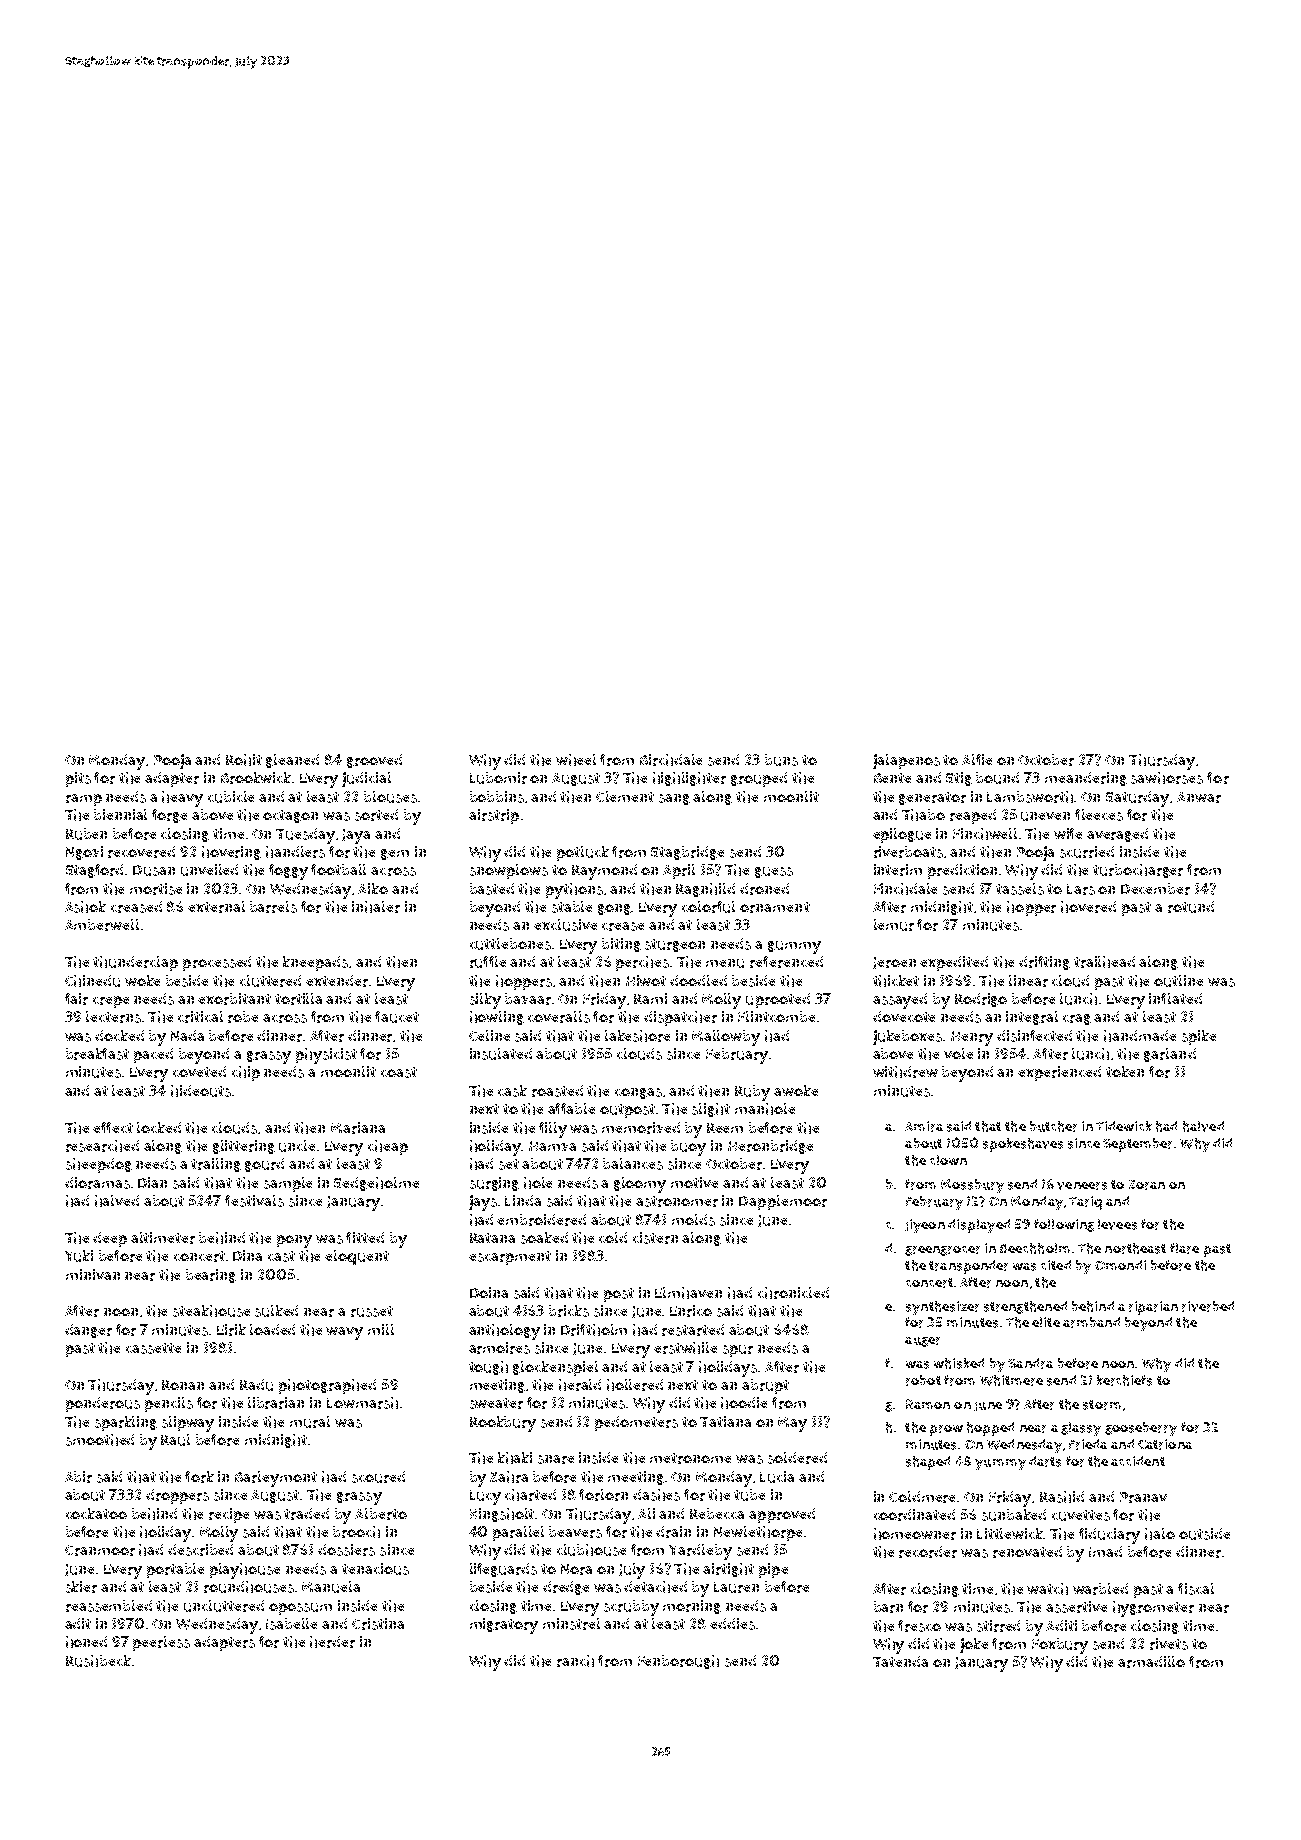  Describe the element at coordinates (687, 853) in the document. I see `Stagbridge` at that location.
